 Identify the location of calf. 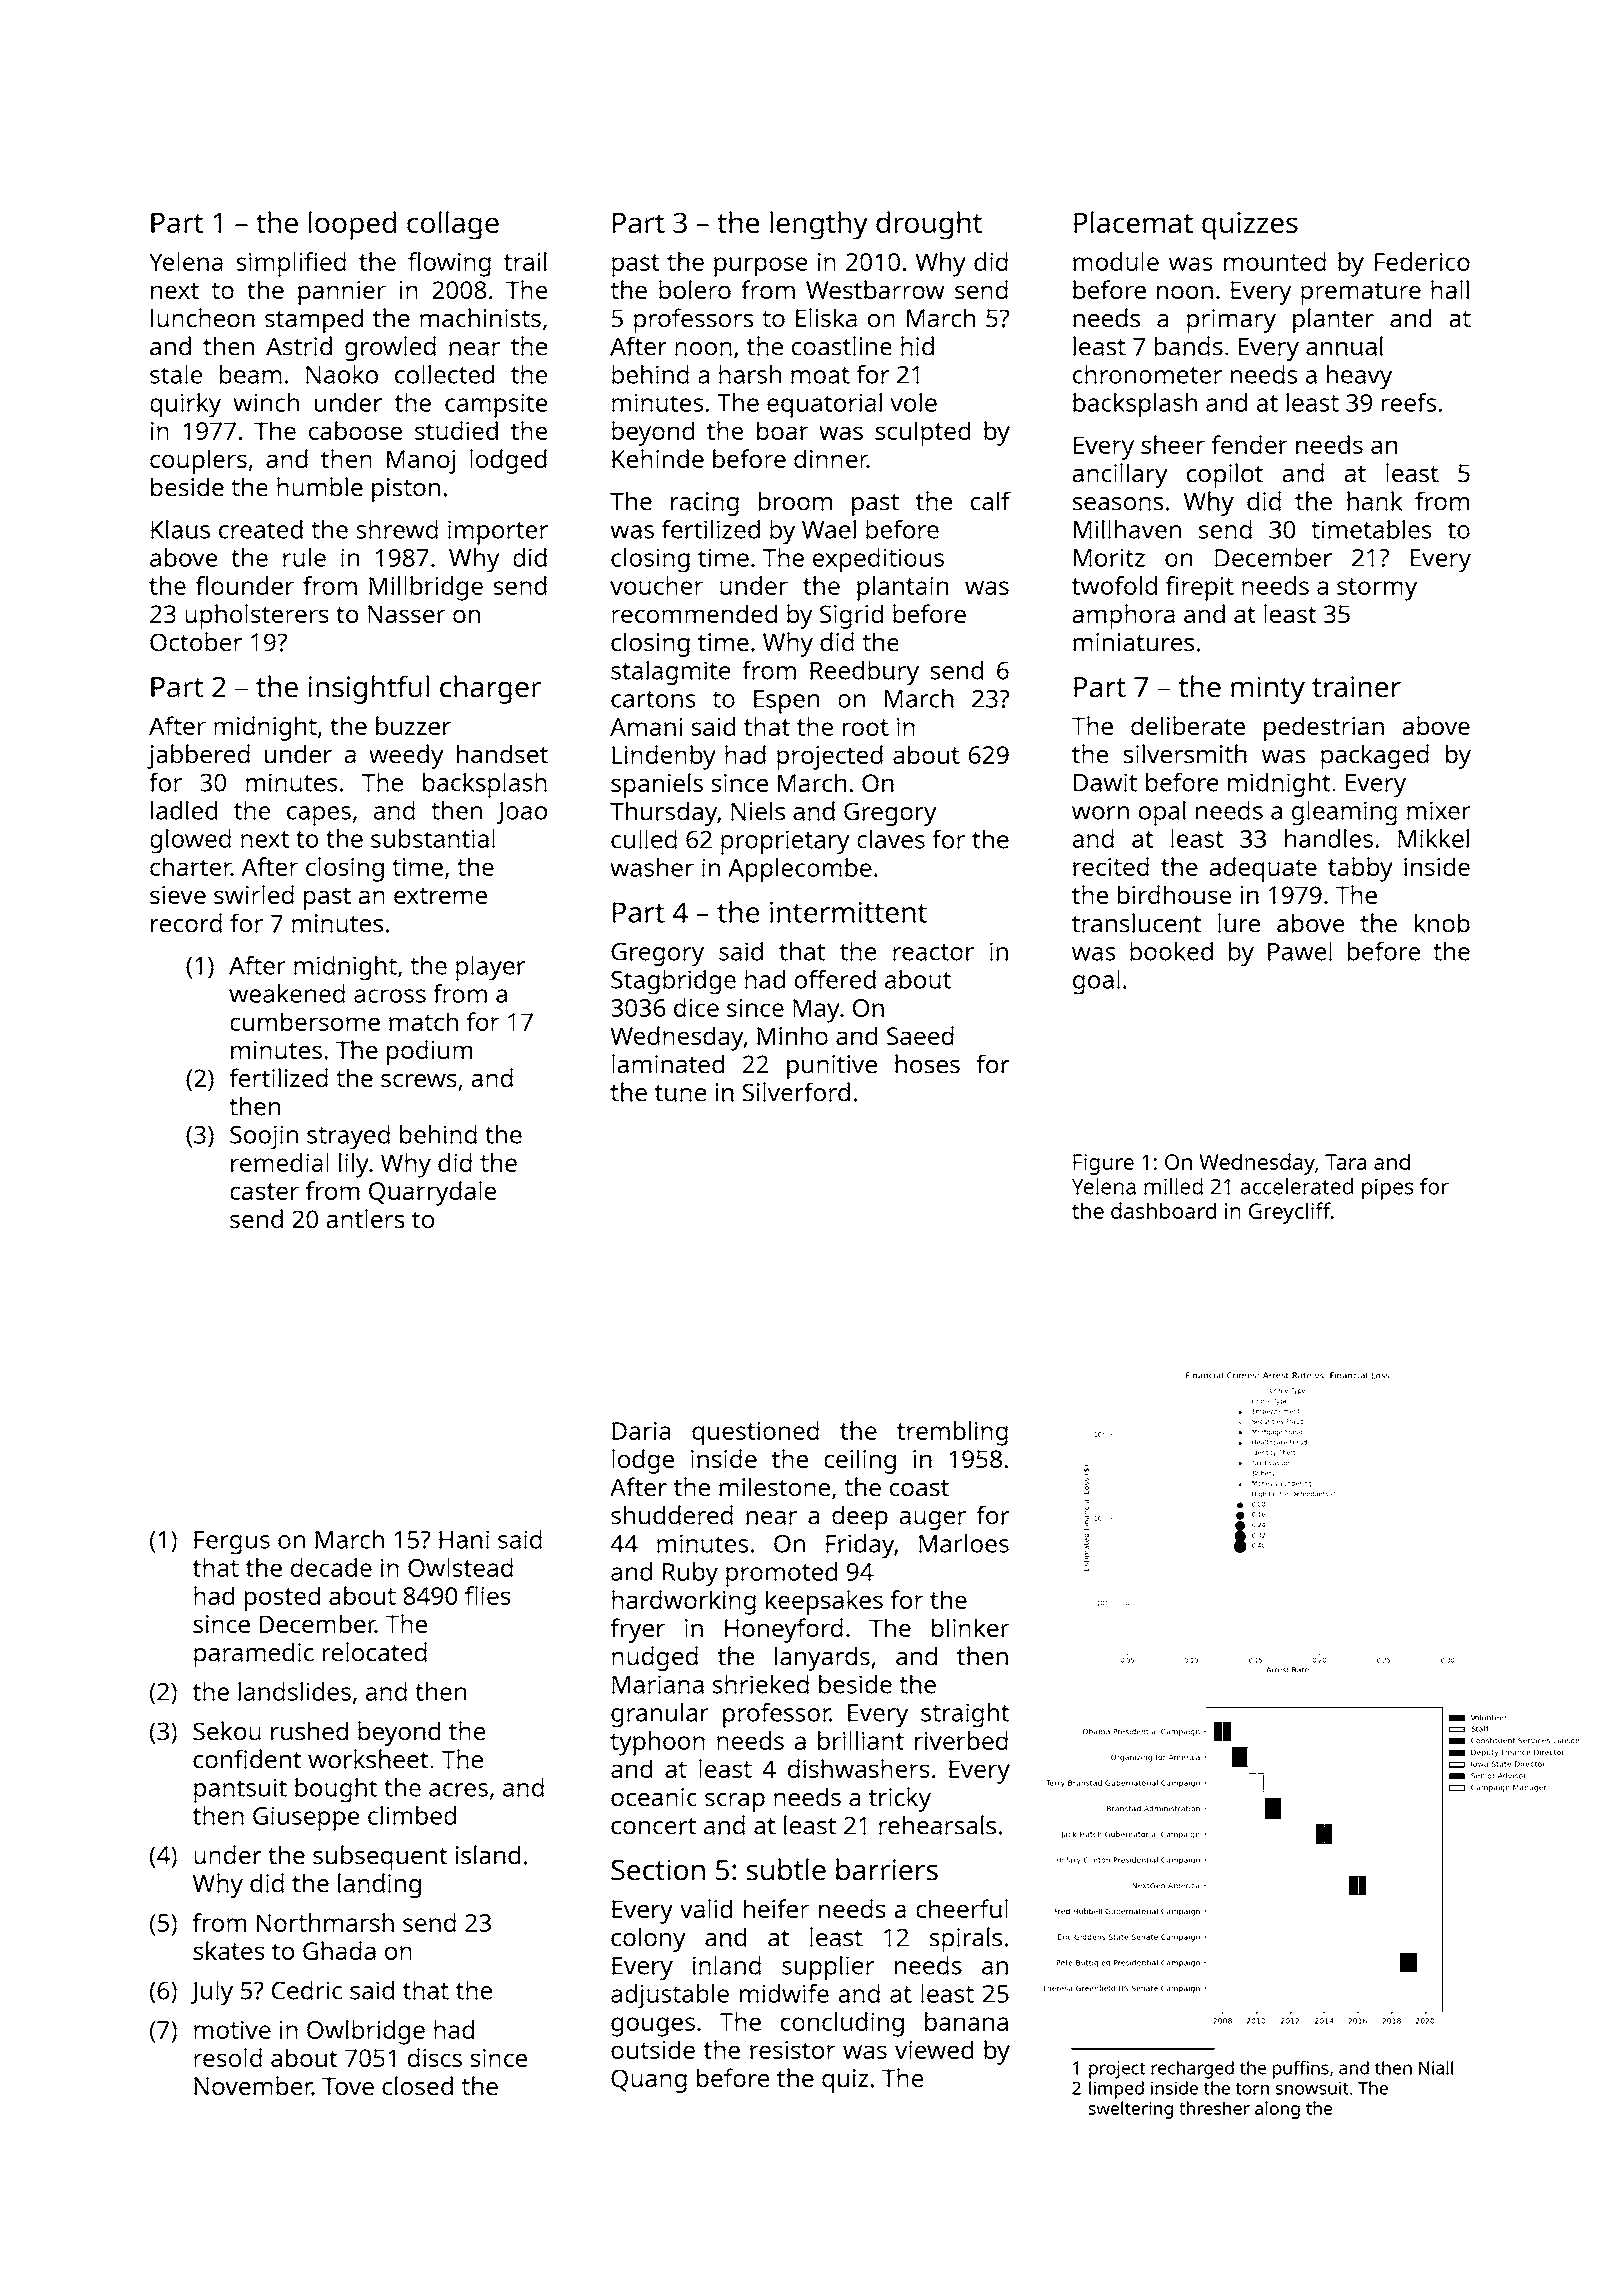
(991, 501).
